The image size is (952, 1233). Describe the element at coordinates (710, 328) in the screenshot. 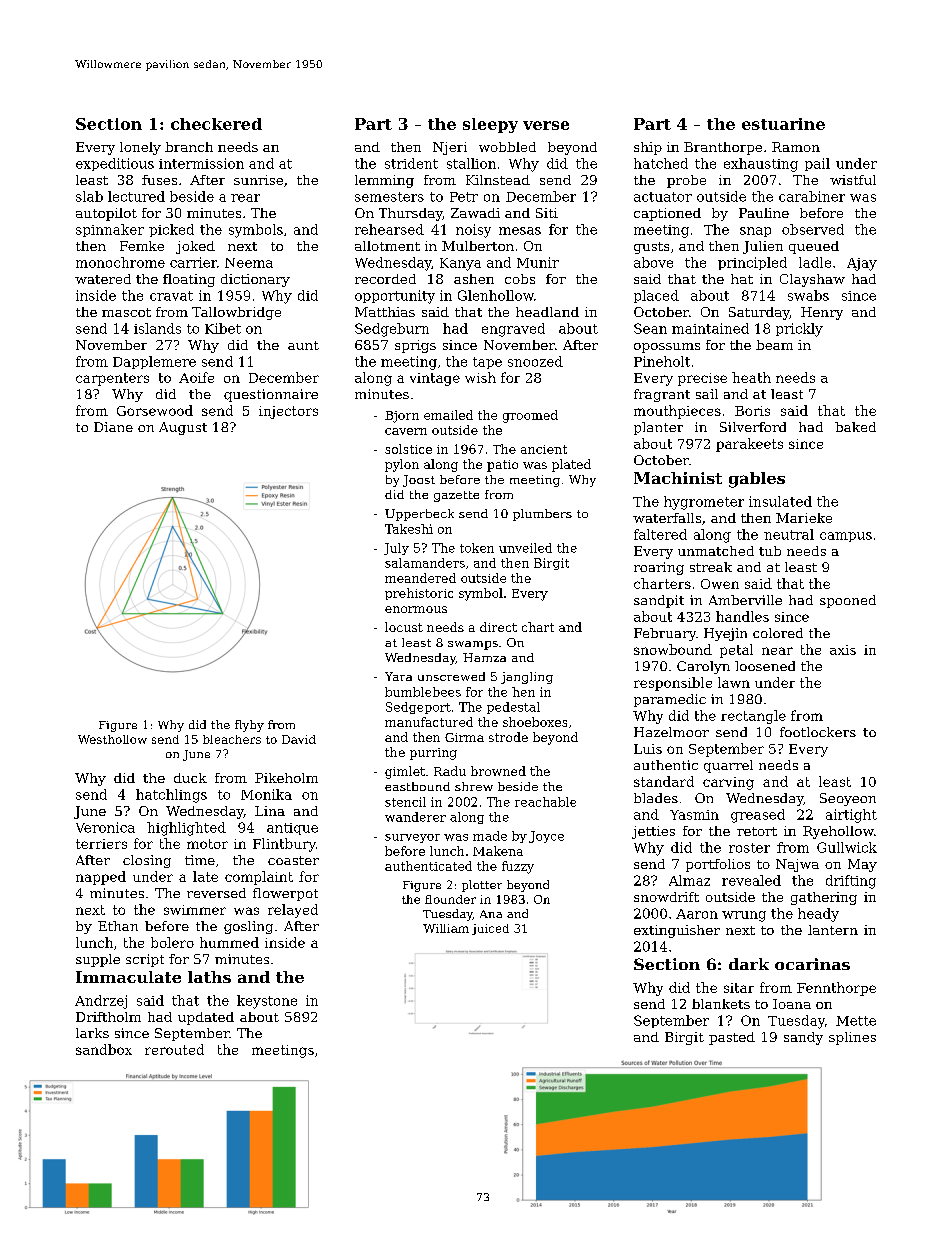

I see `maintained` at that location.
